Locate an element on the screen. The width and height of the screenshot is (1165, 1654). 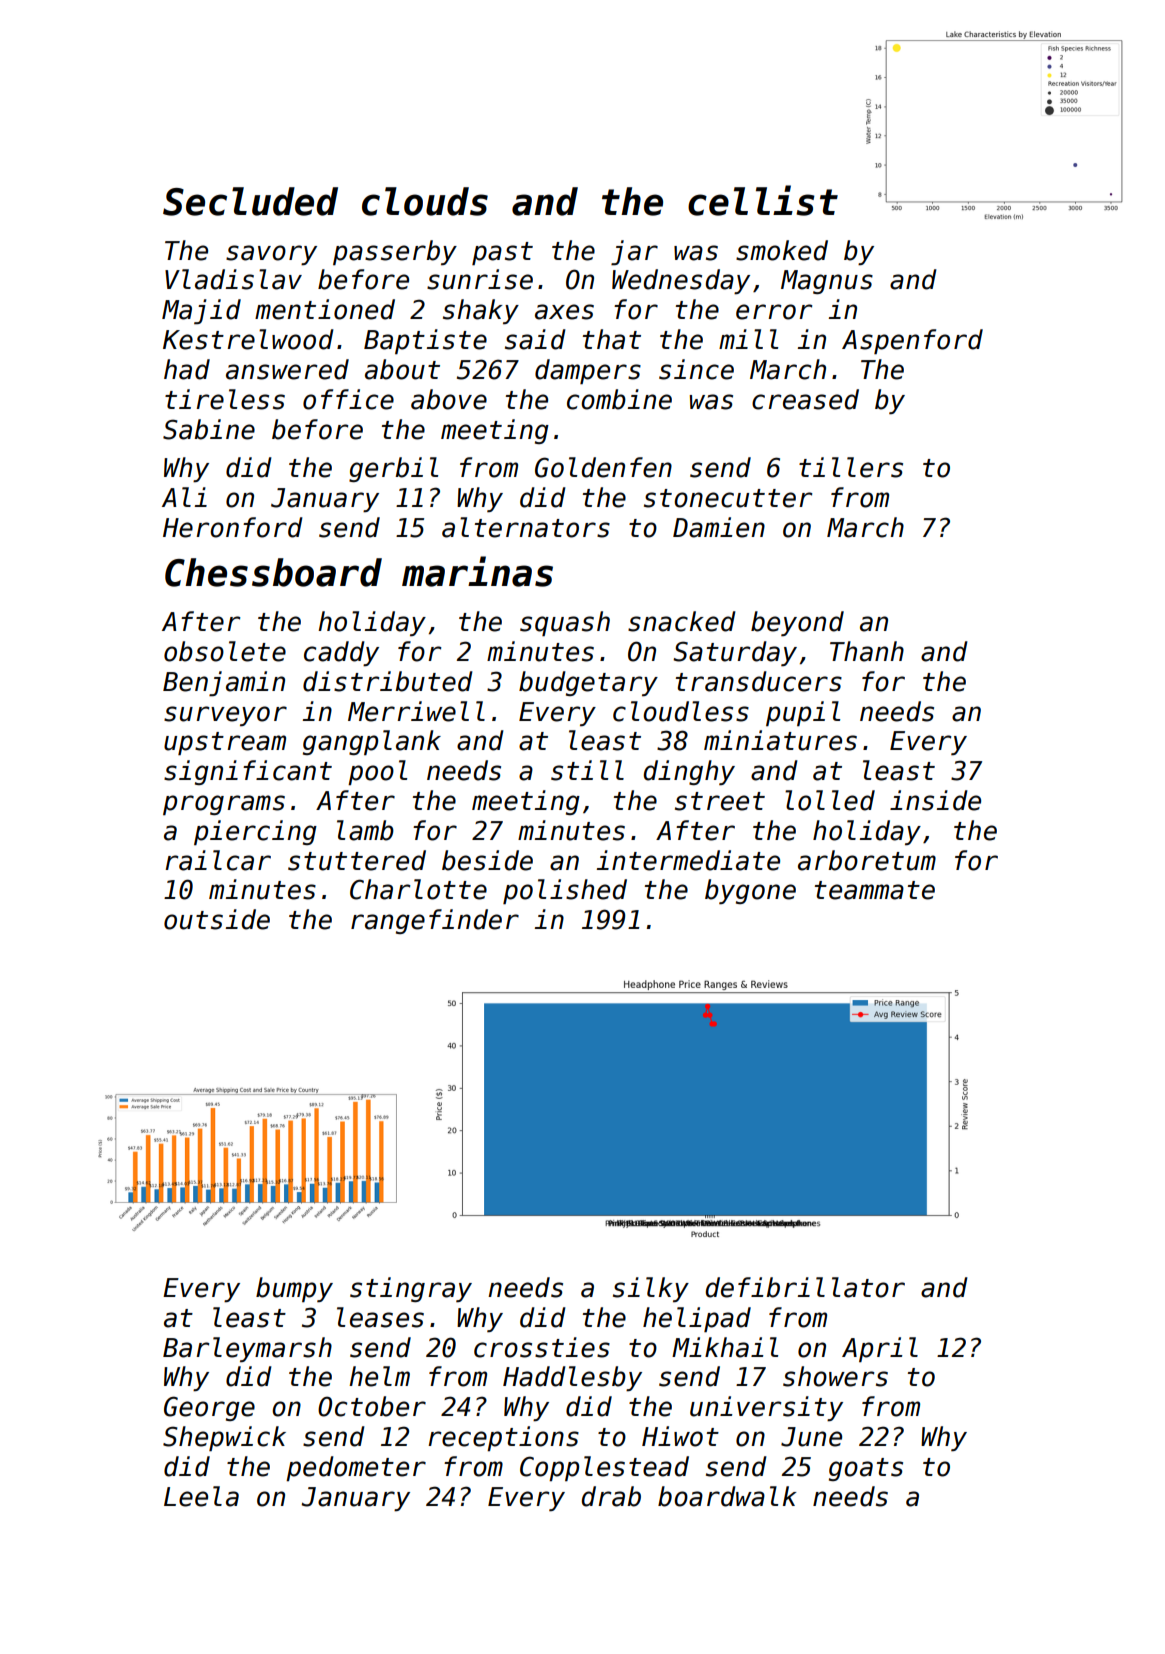
teammate is located at coordinates (875, 890).
